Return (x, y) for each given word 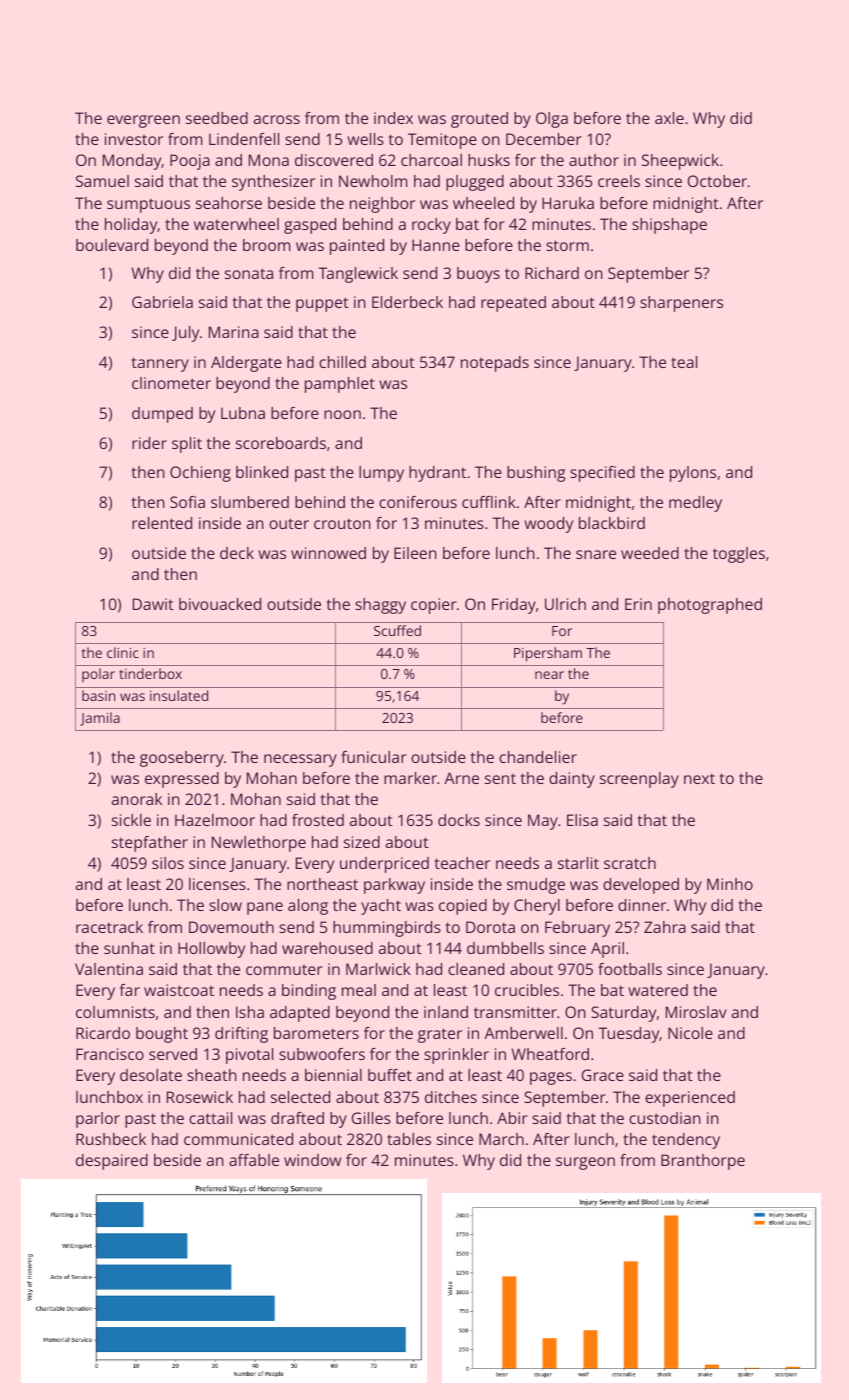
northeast (322, 884)
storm (567, 245)
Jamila (100, 719)
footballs (630, 969)
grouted (479, 120)
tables (409, 1139)
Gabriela (162, 302)
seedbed (217, 118)
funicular (374, 757)
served (173, 1054)
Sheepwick (680, 162)
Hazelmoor (215, 820)
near (549, 675)
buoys (478, 275)
